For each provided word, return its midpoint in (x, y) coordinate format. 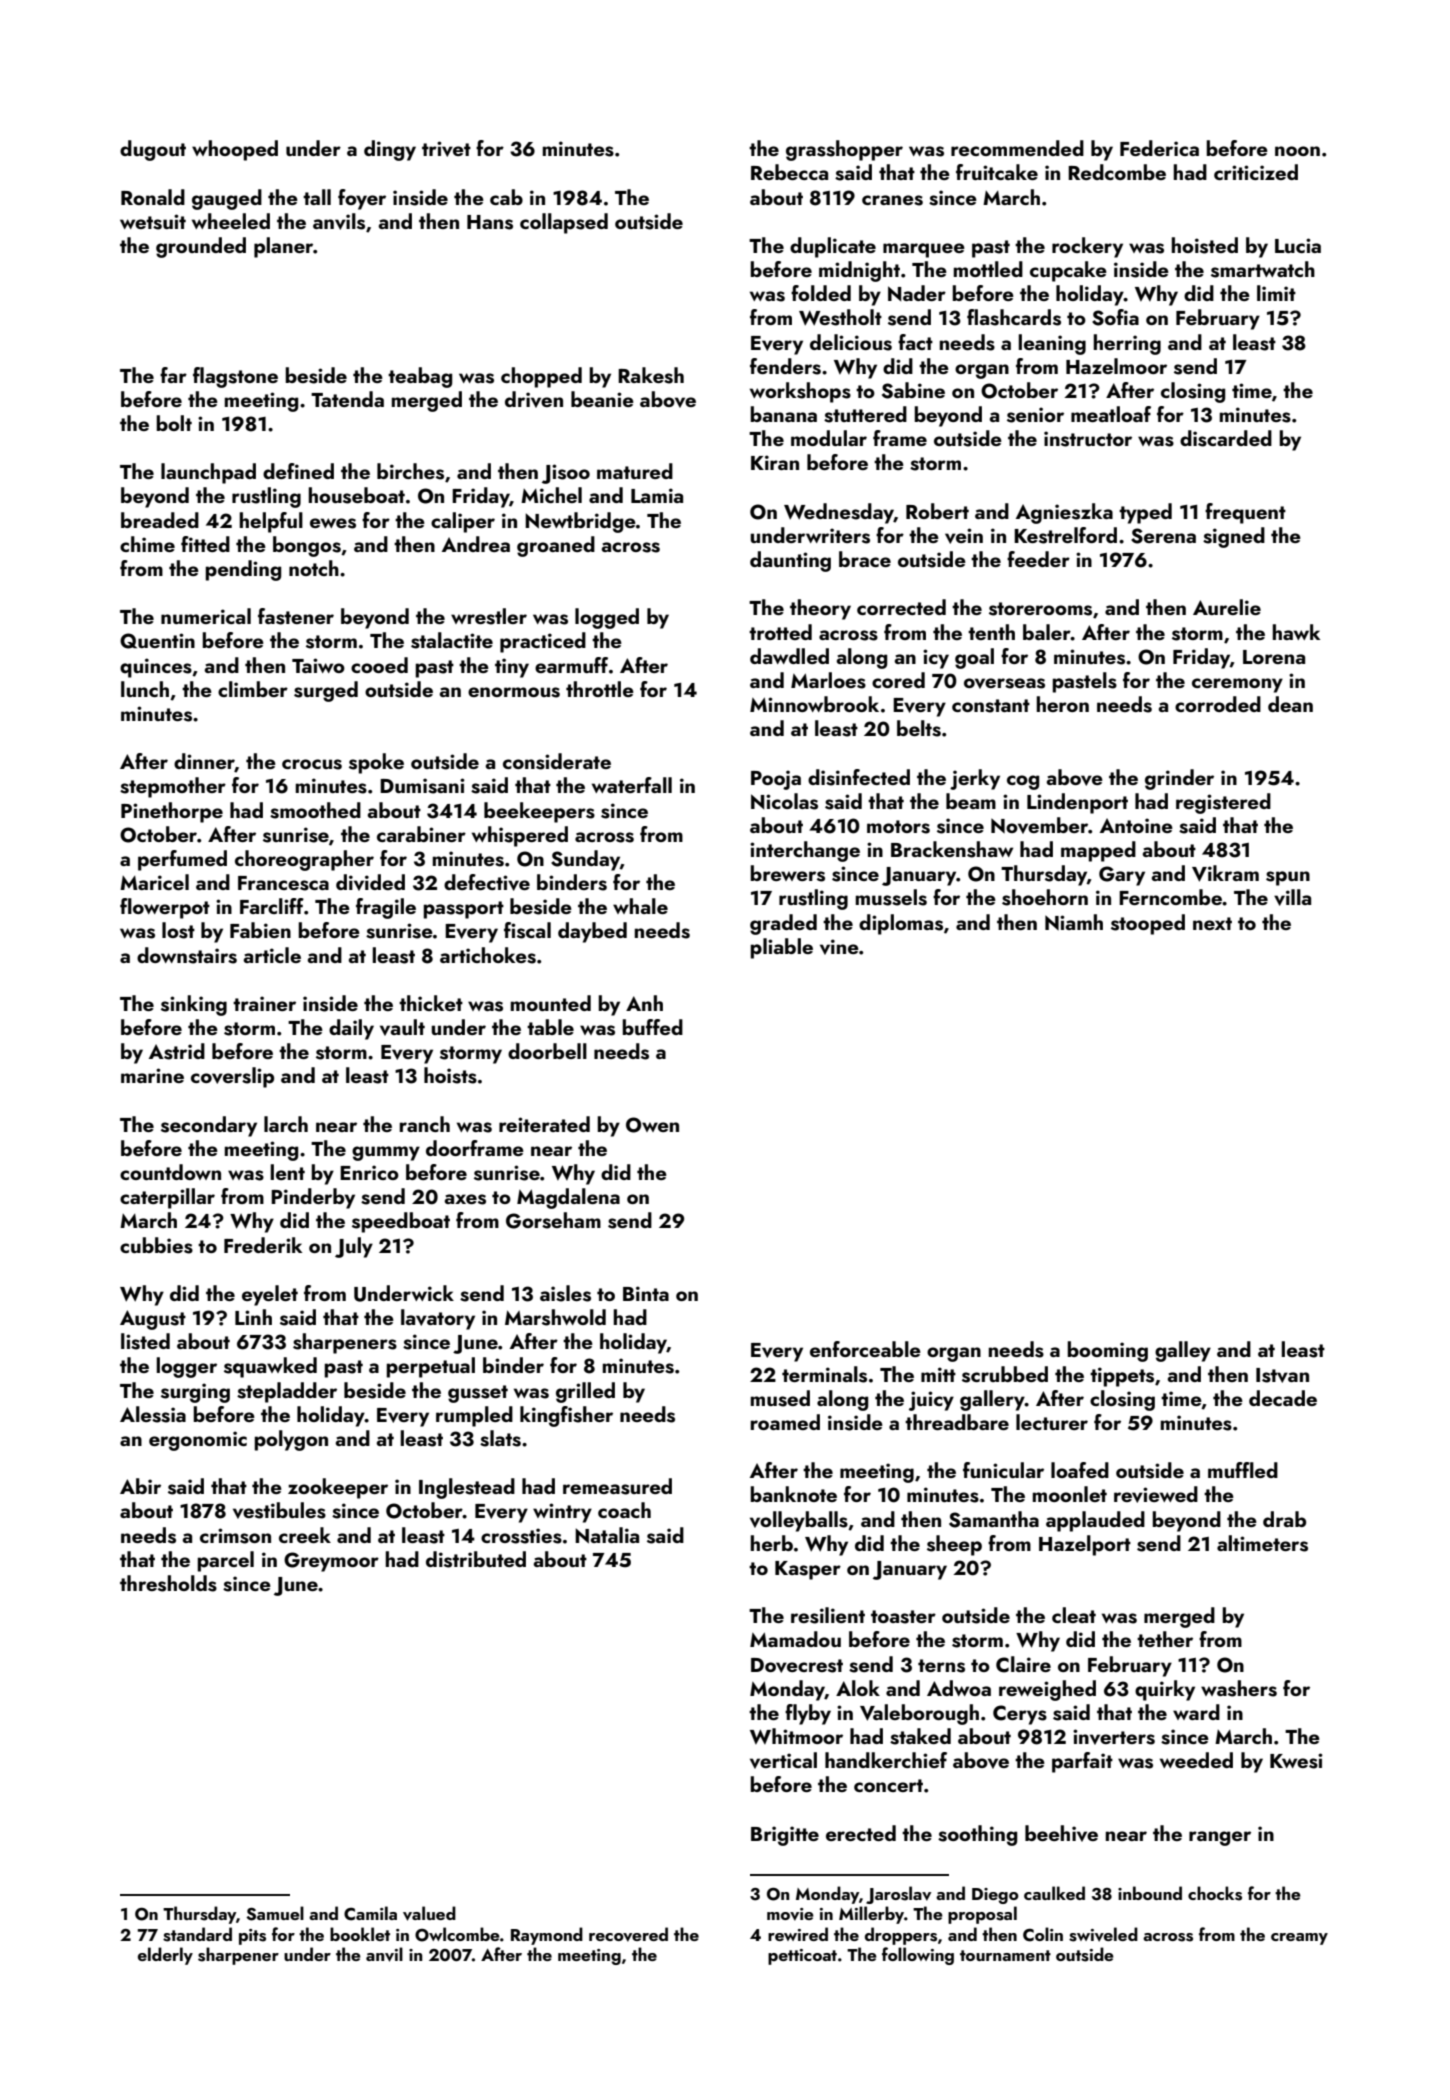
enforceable (865, 1349)
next (1212, 923)
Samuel (275, 1913)
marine (152, 1075)
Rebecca (789, 172)
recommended (1017, 148)
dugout (153, 150)
